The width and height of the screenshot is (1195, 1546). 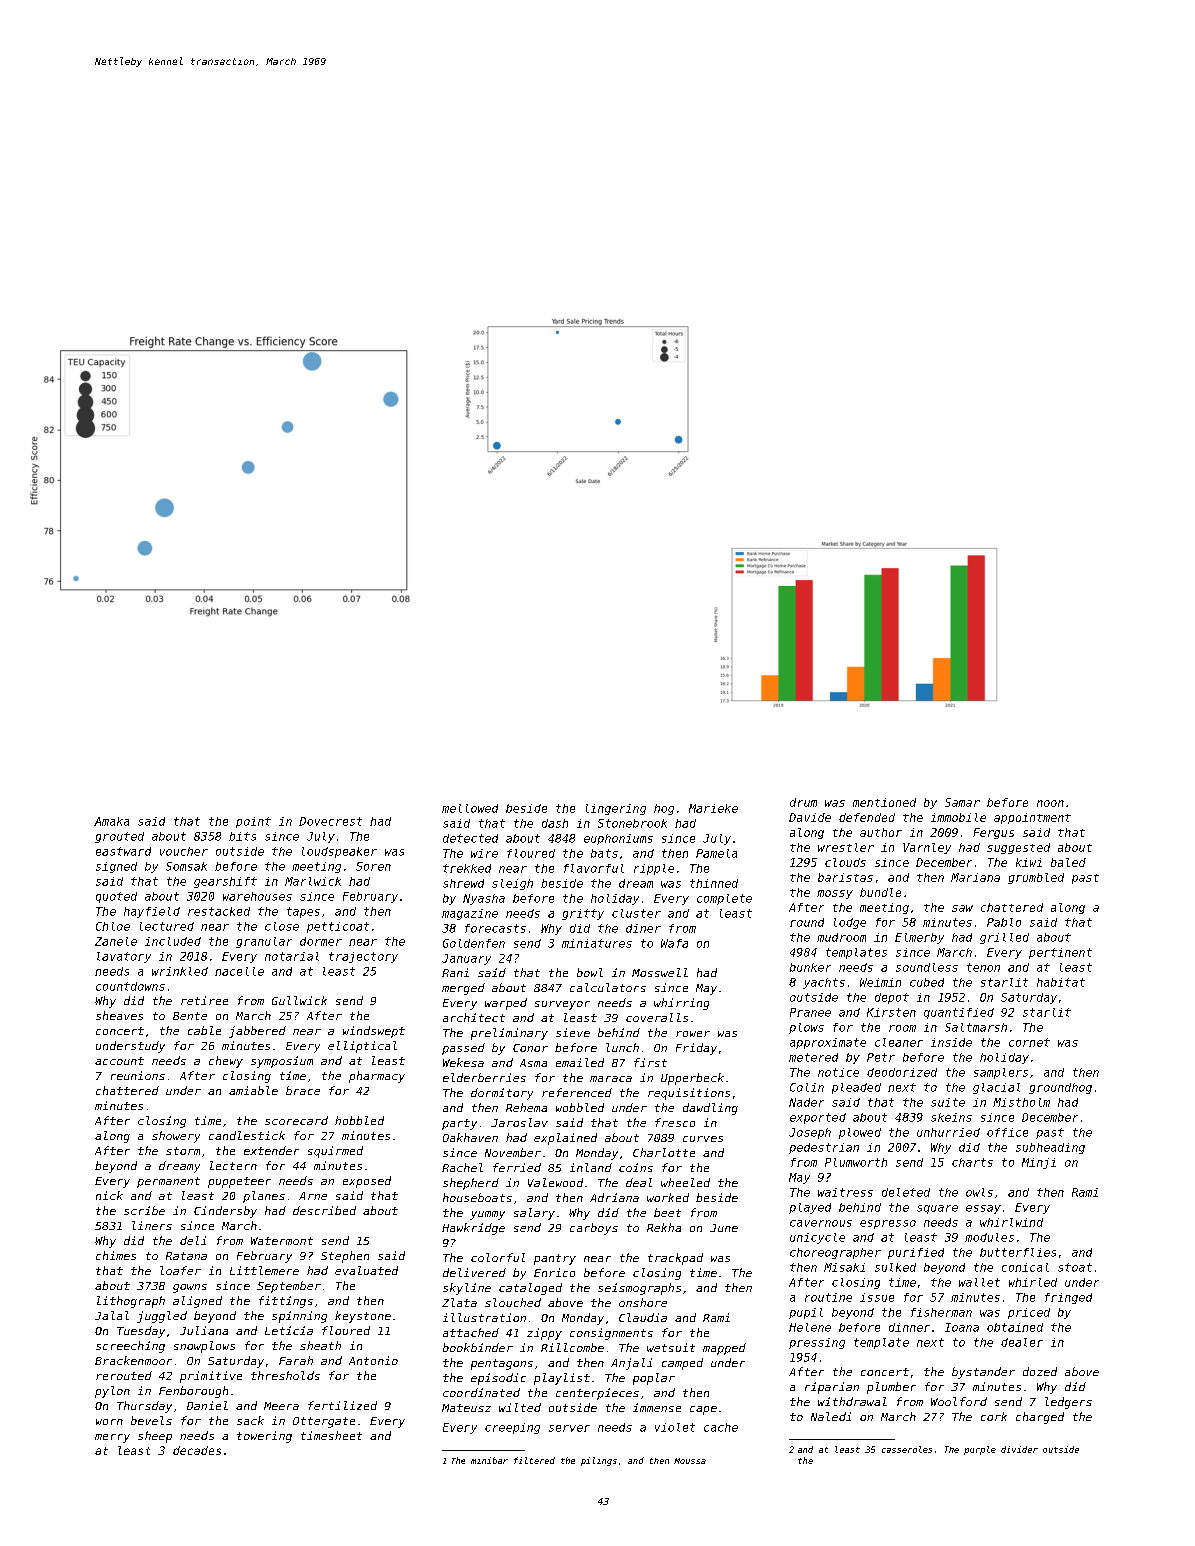 What do you see at coordinates (124, 957) in the screenshot?
I see `lavatory` at bounding box center [124, 957].
